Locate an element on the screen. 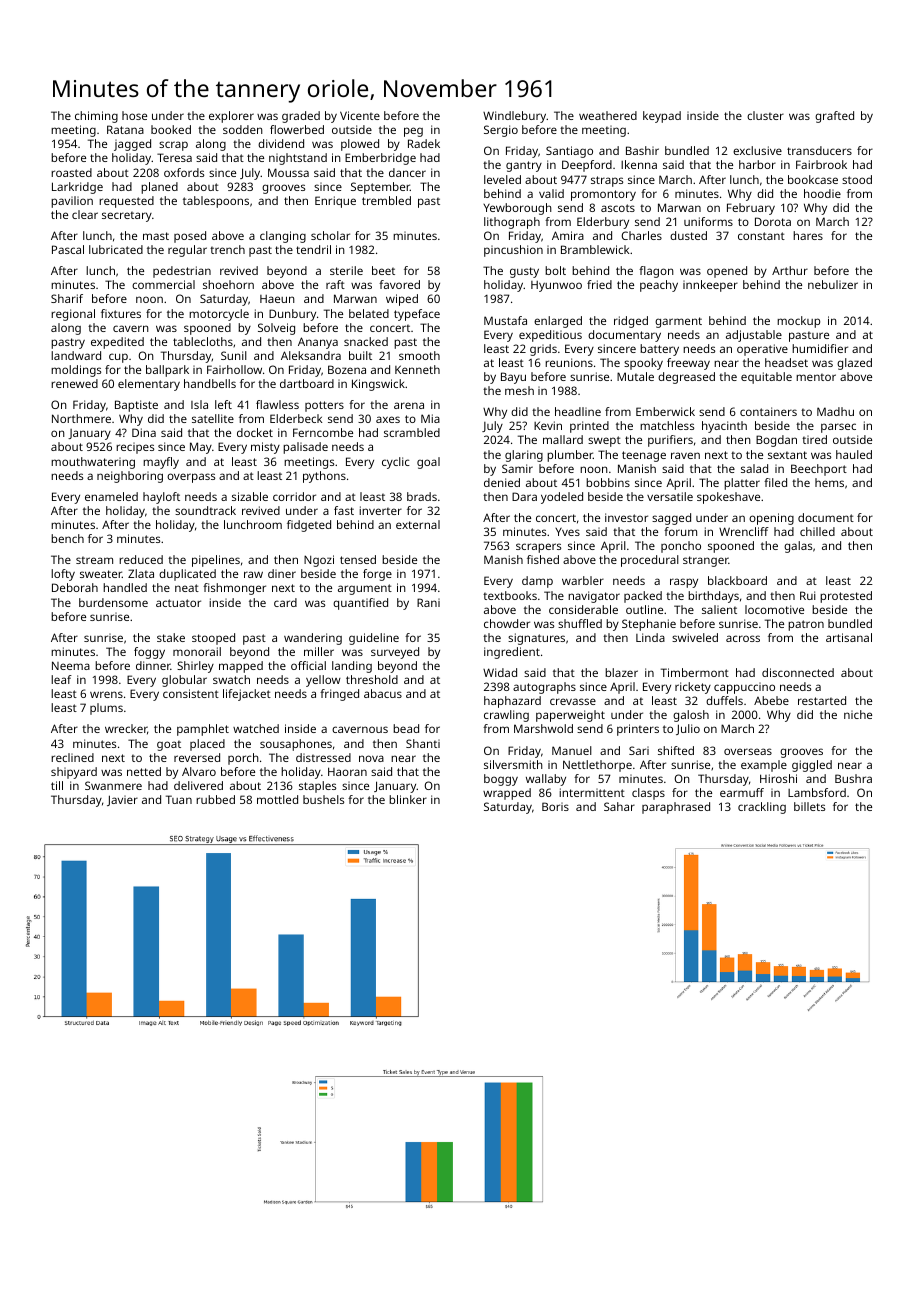 This screenshot has height=1308, width=924. giggled is located at coordinates (812, 766).
